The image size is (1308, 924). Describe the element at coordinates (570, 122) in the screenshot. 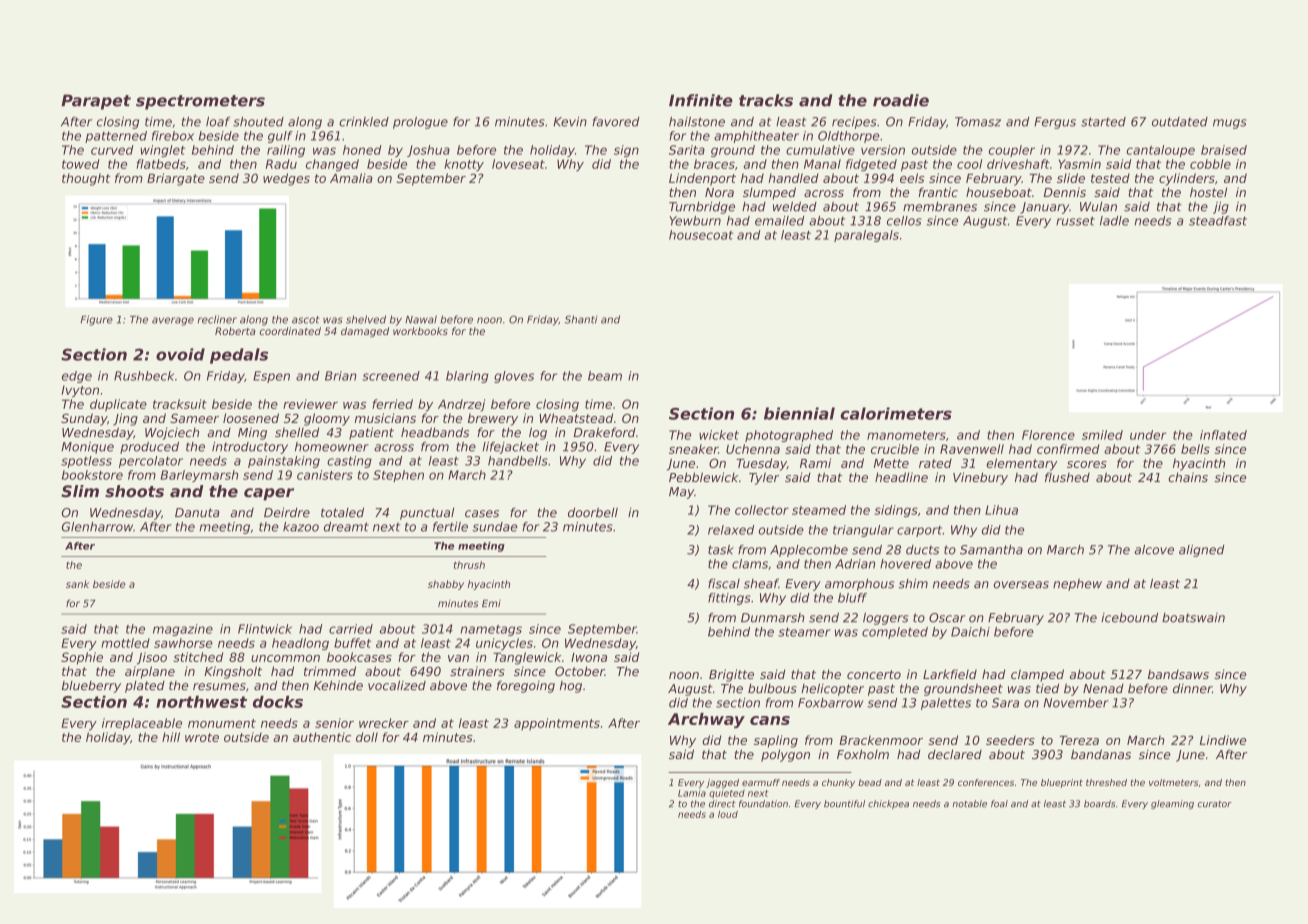

I see `Kevin` at that location.
